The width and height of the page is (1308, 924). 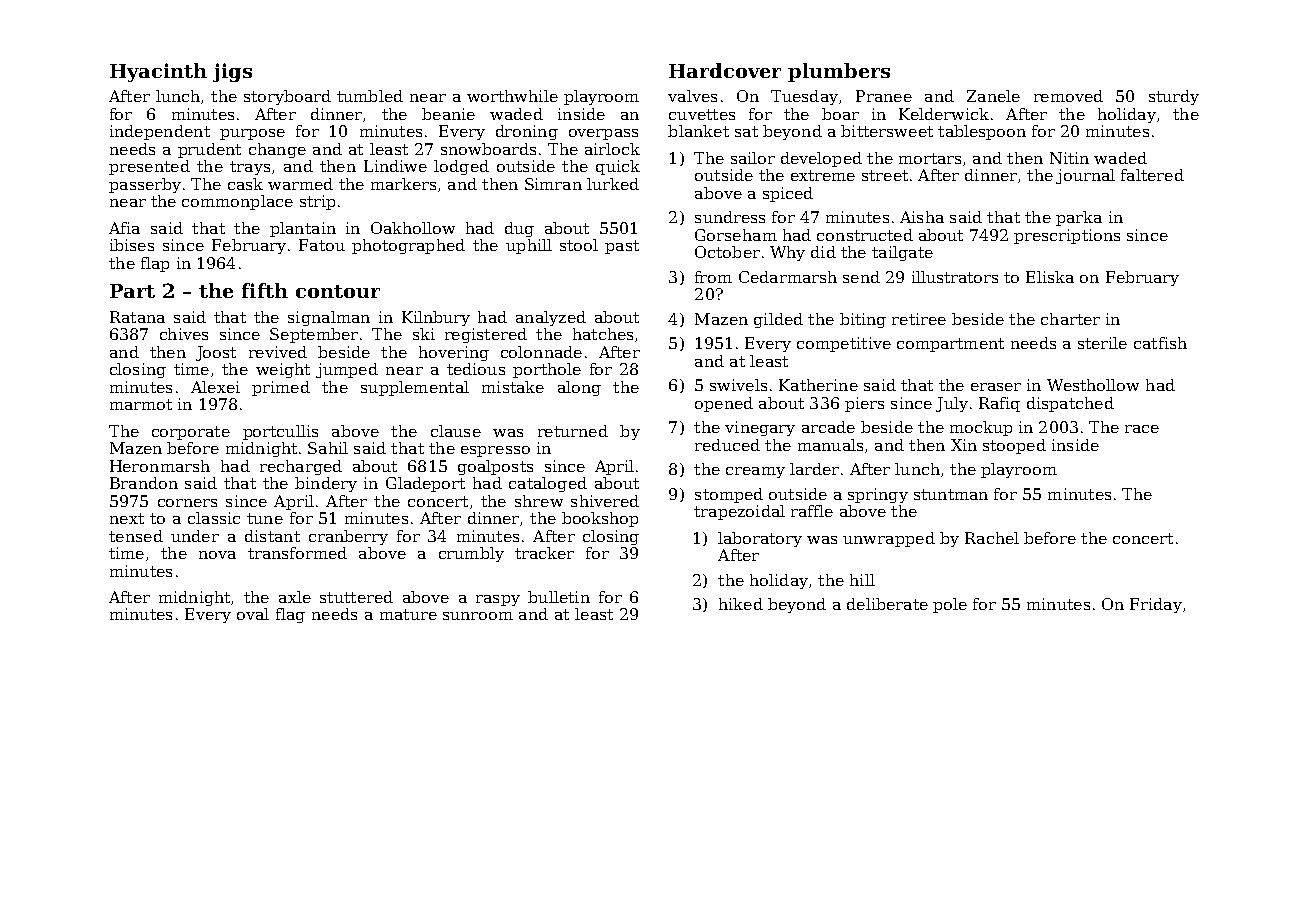 I want to click on passerby, so click(x=145, y=185).
